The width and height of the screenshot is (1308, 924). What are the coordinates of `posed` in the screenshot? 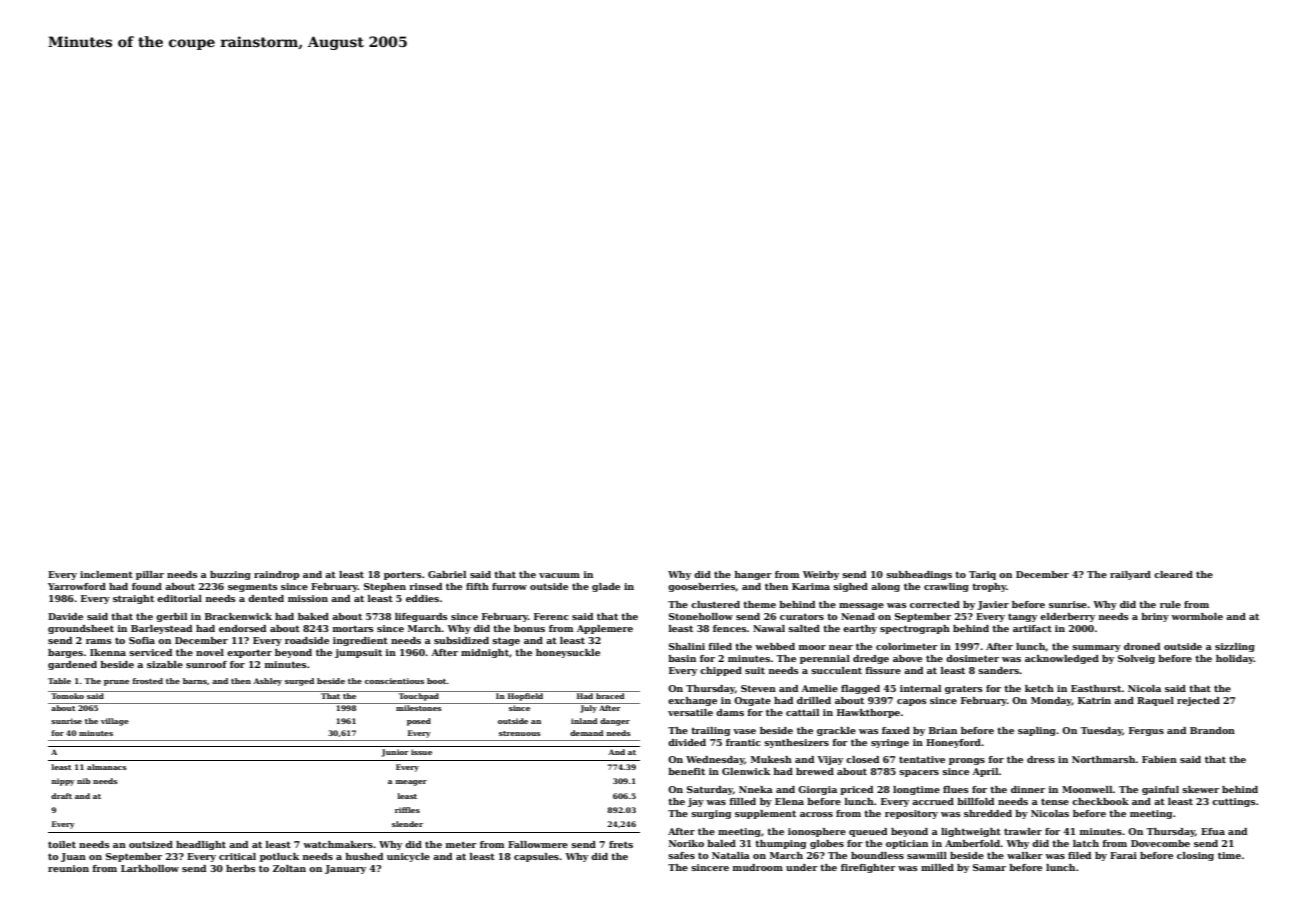 It's located at (419, 722).
